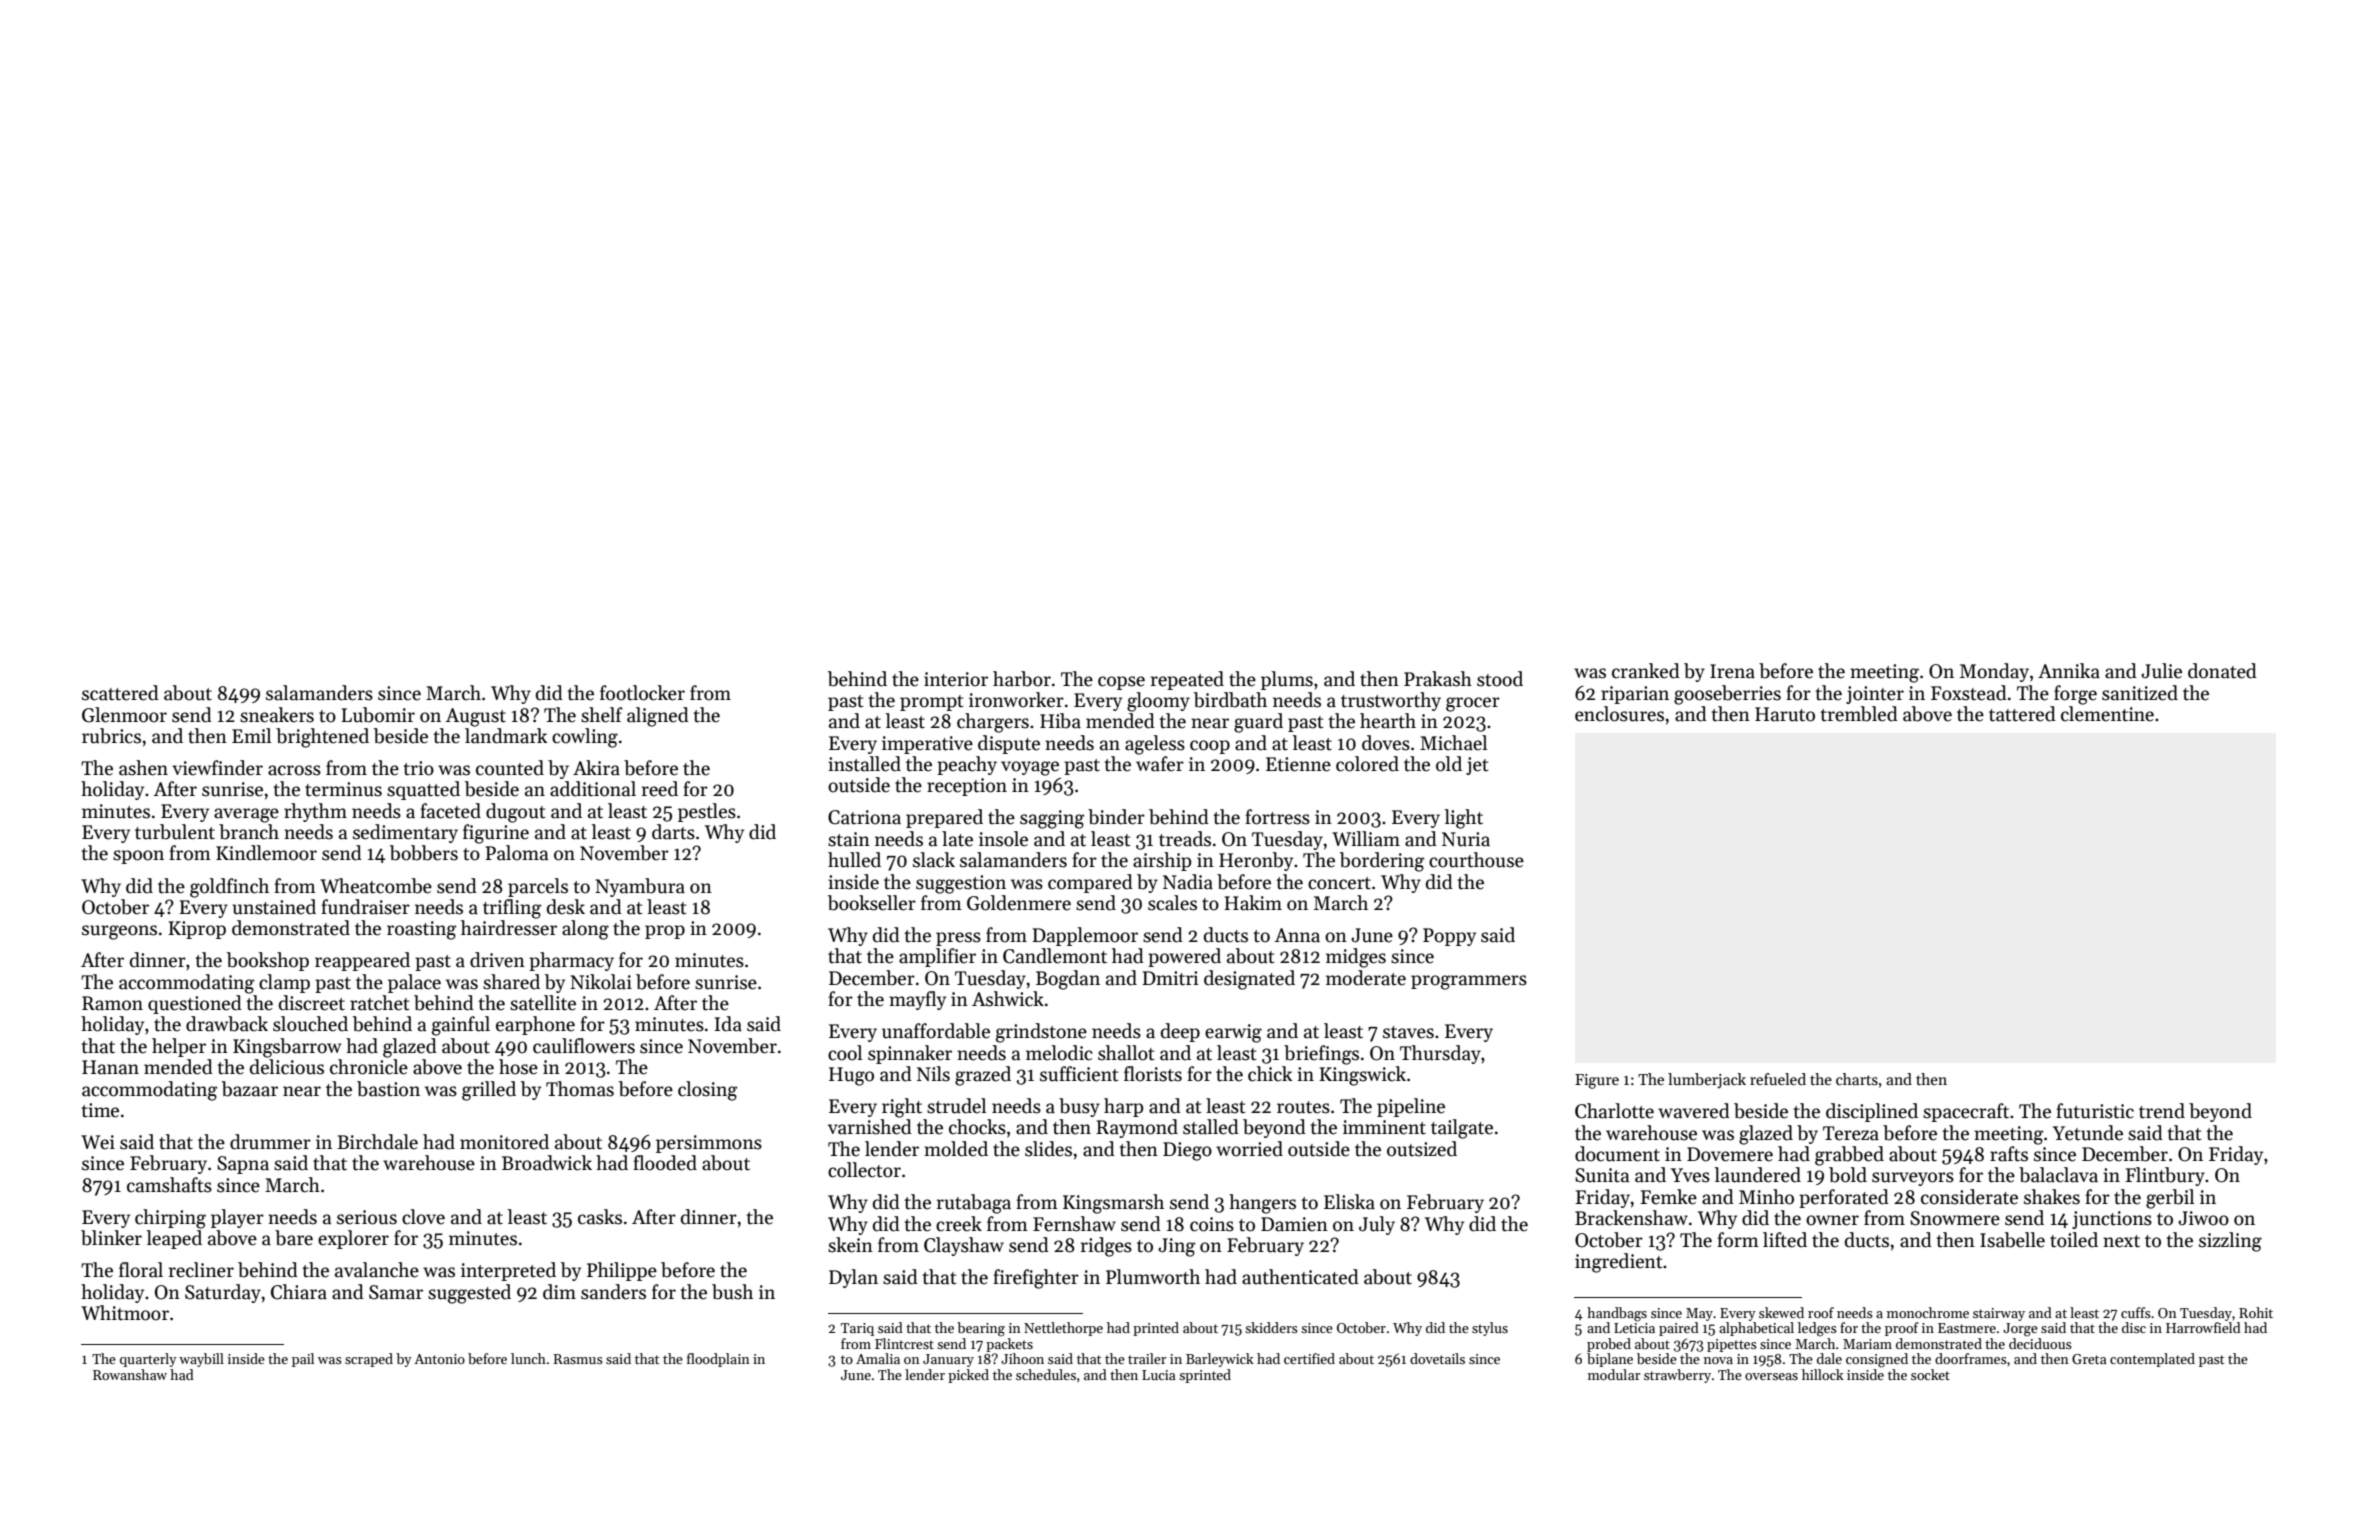  Describe the element at coordinates (1090, 883) in the screenshot. I see `compared` at that location.
